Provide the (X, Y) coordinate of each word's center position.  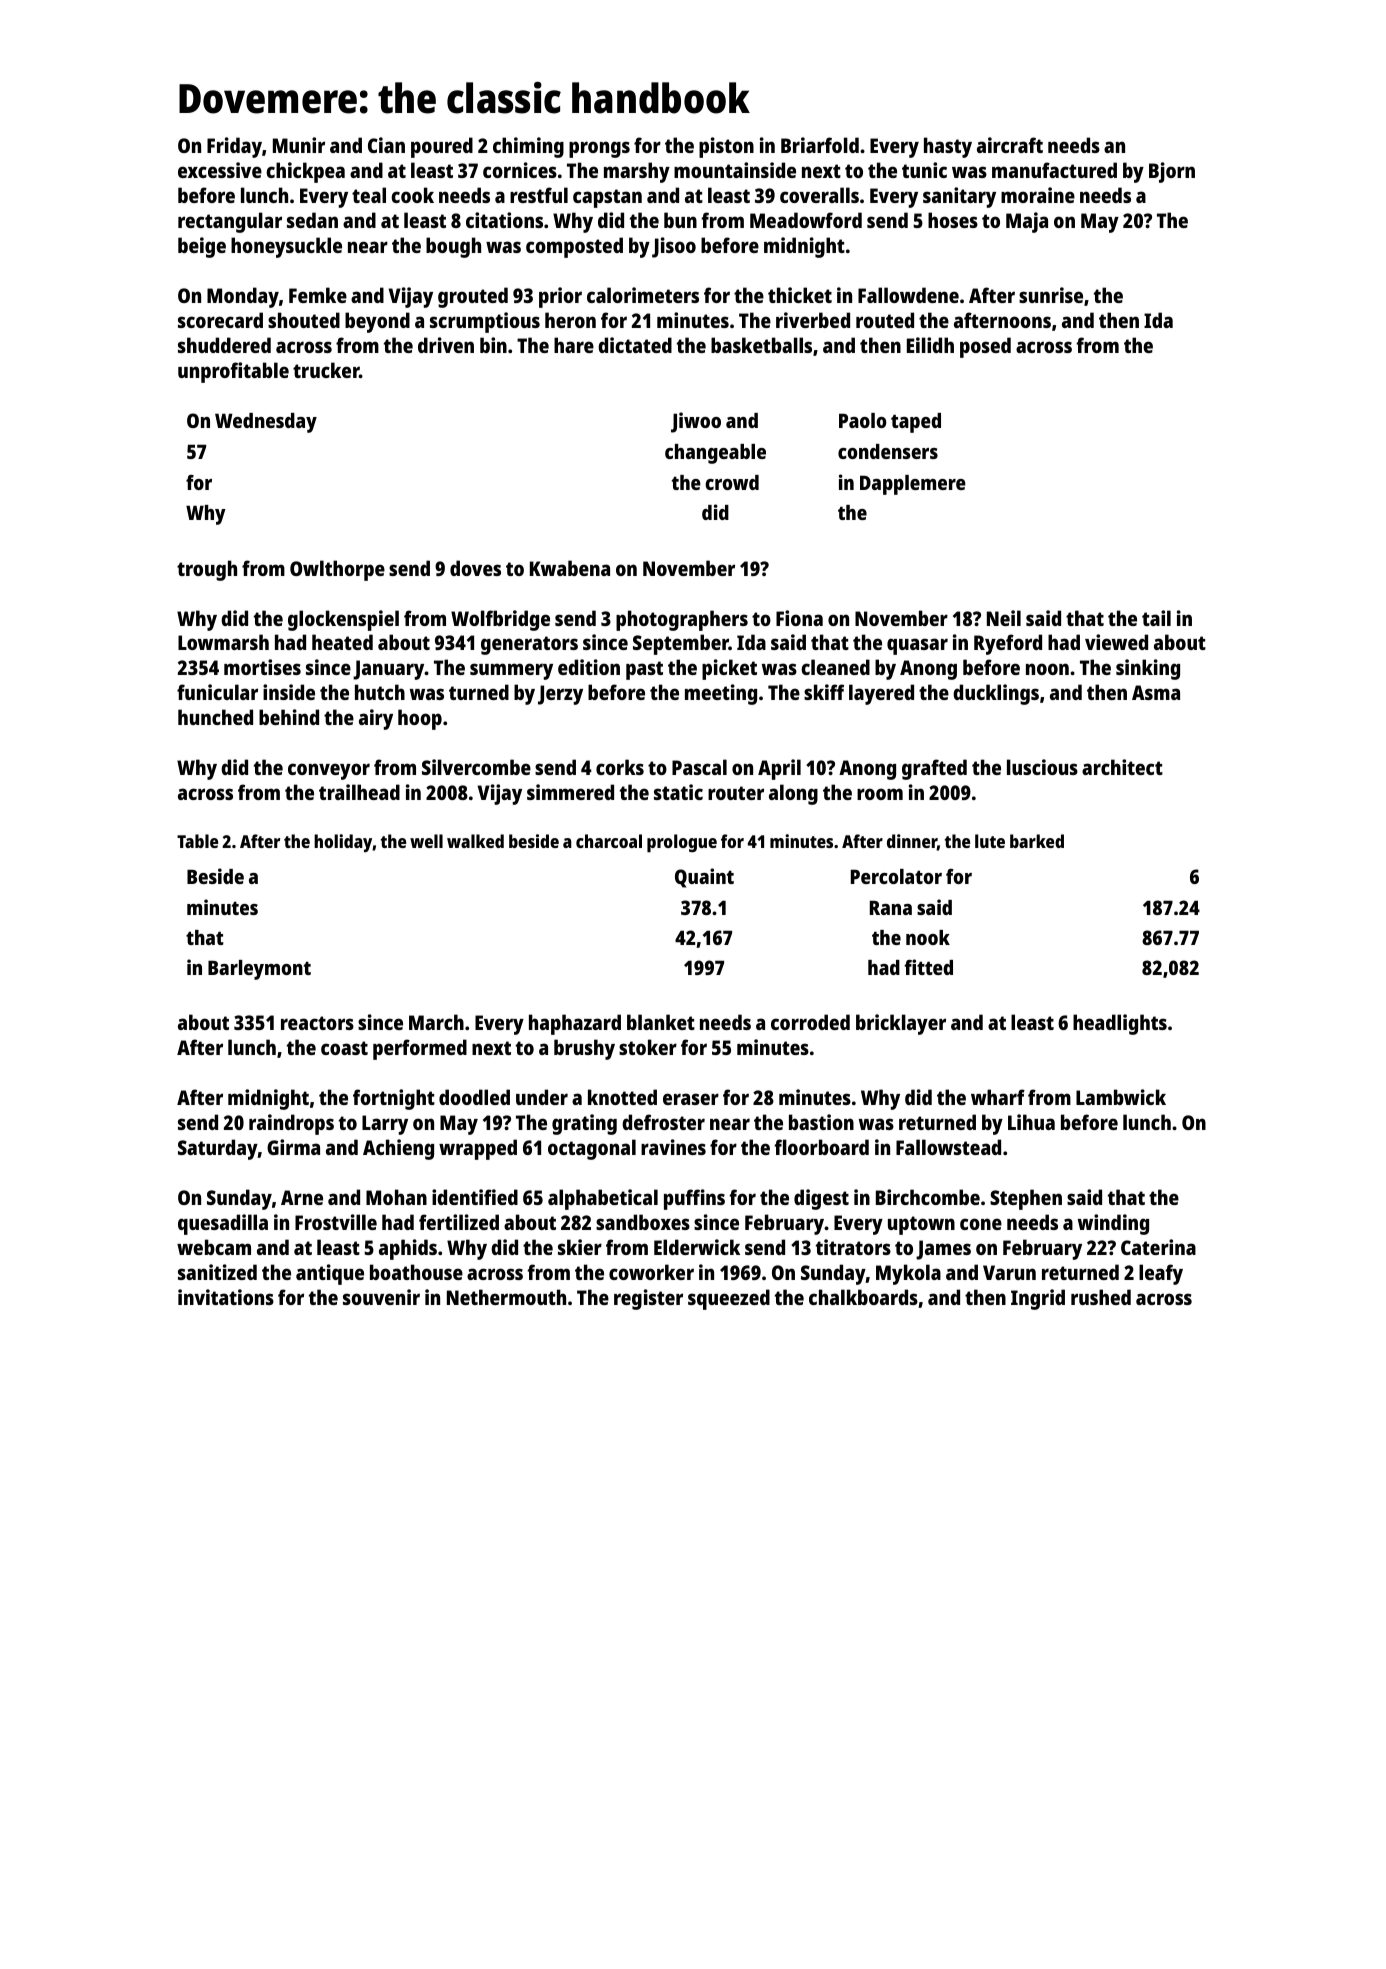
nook (928, 937)
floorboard (821, 1147)
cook (412, 195)
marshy (637, 172)
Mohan (396, 1197)
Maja (1027, 222)
